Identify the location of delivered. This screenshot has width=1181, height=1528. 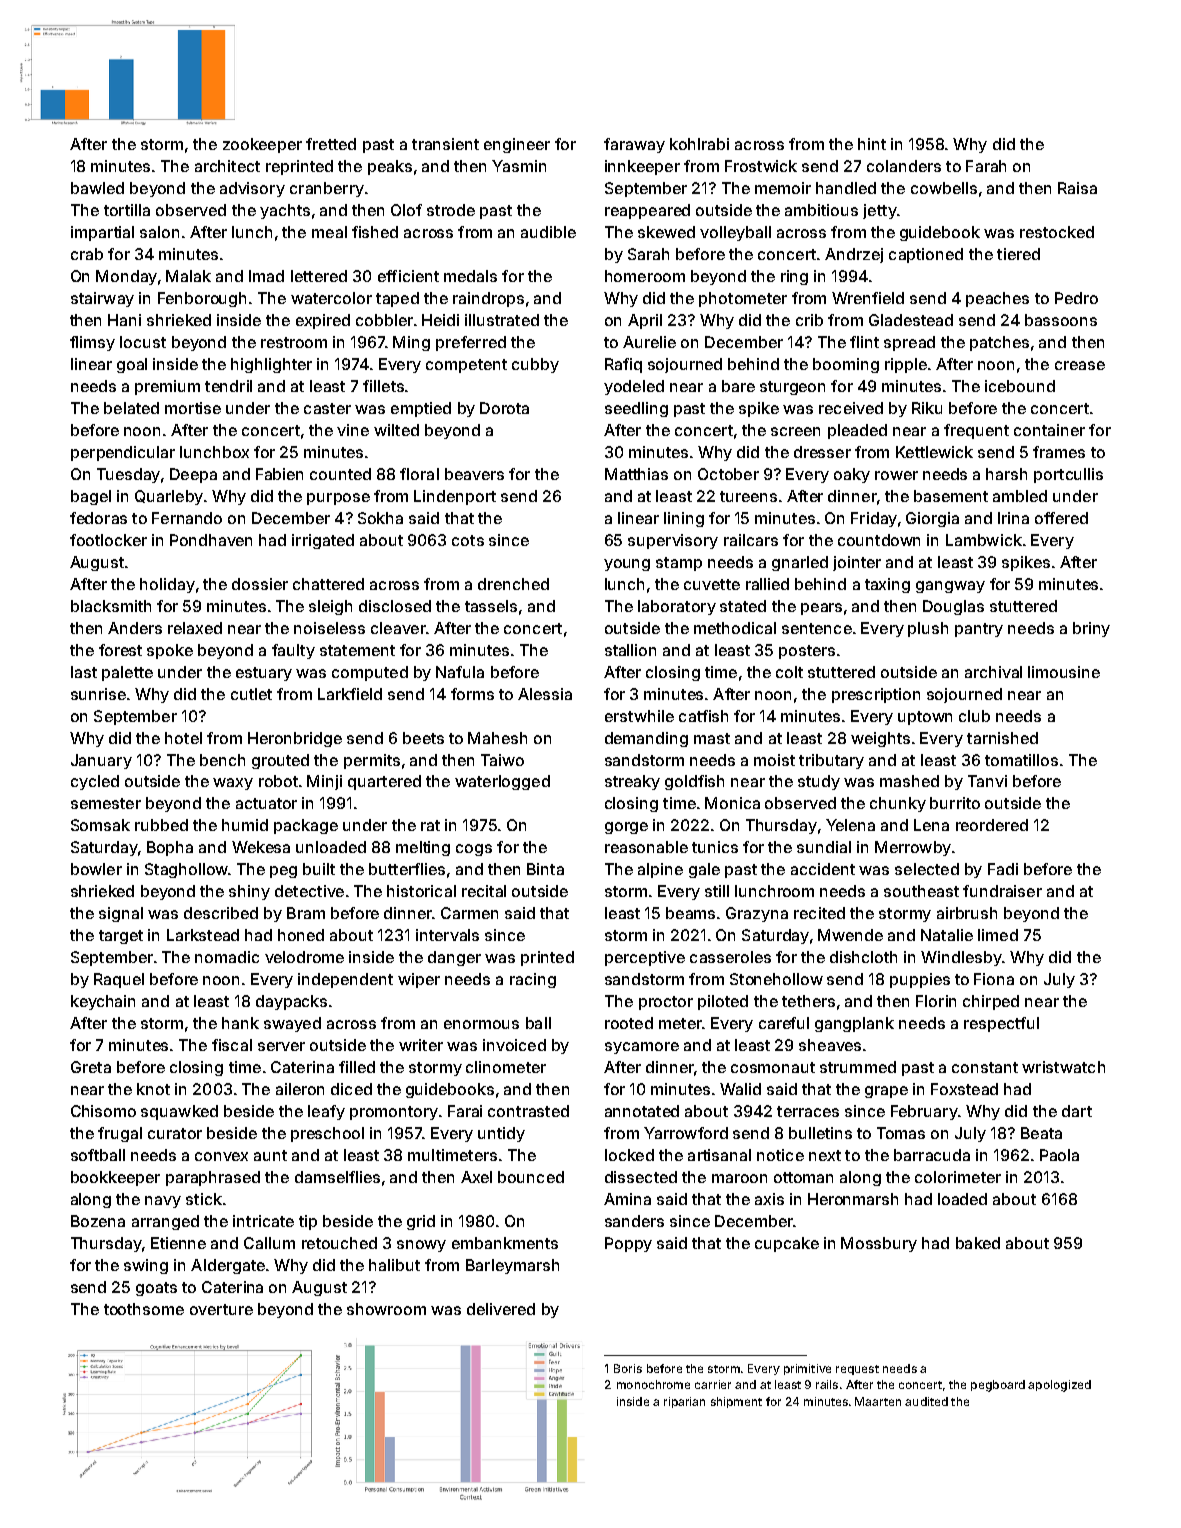
(501, 1309).
